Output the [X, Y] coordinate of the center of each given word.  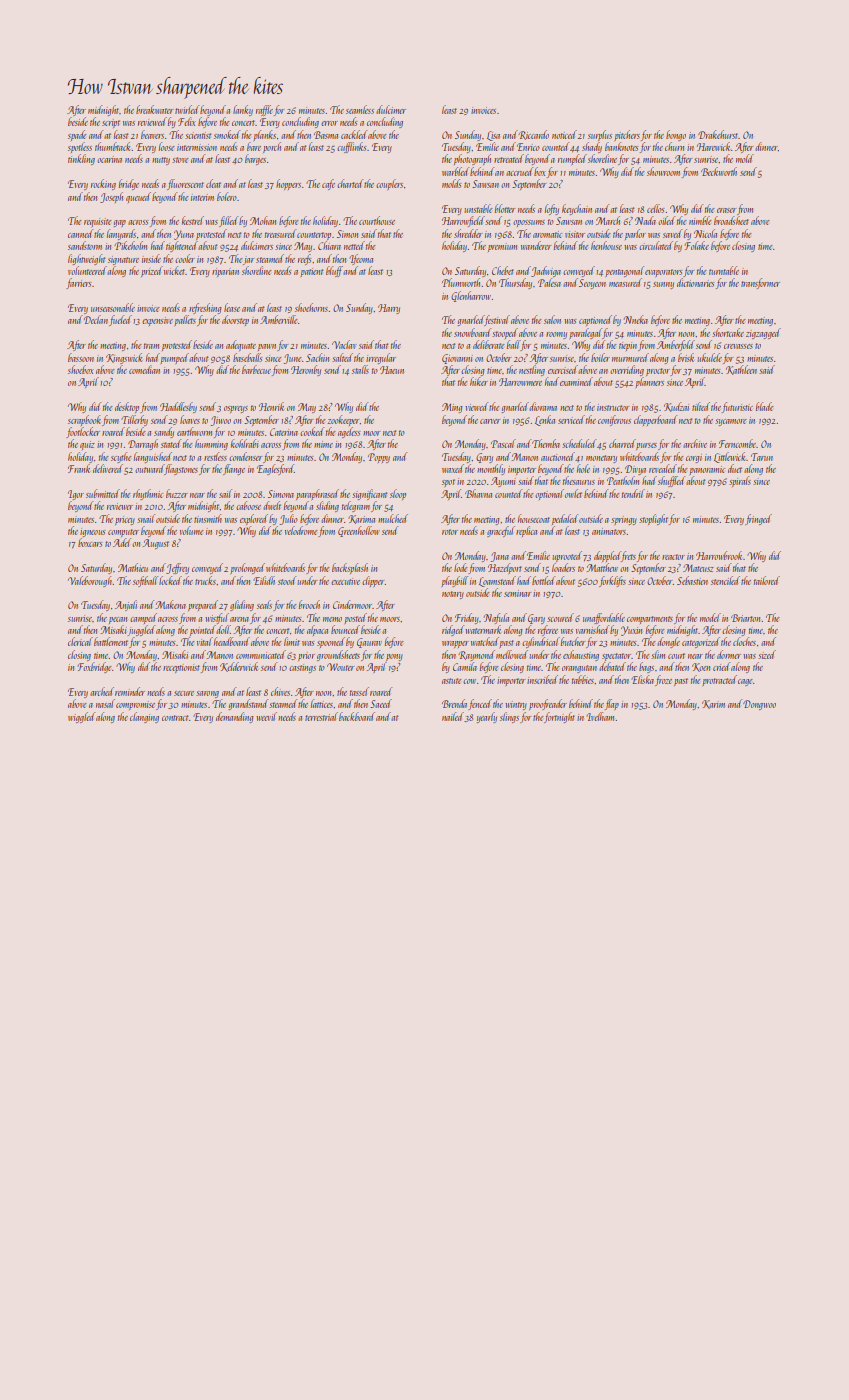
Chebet [503, 270]
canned [80, 233]
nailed [453, 716]
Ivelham [600, 716]
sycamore [731, 422]
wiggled [81, 717]
